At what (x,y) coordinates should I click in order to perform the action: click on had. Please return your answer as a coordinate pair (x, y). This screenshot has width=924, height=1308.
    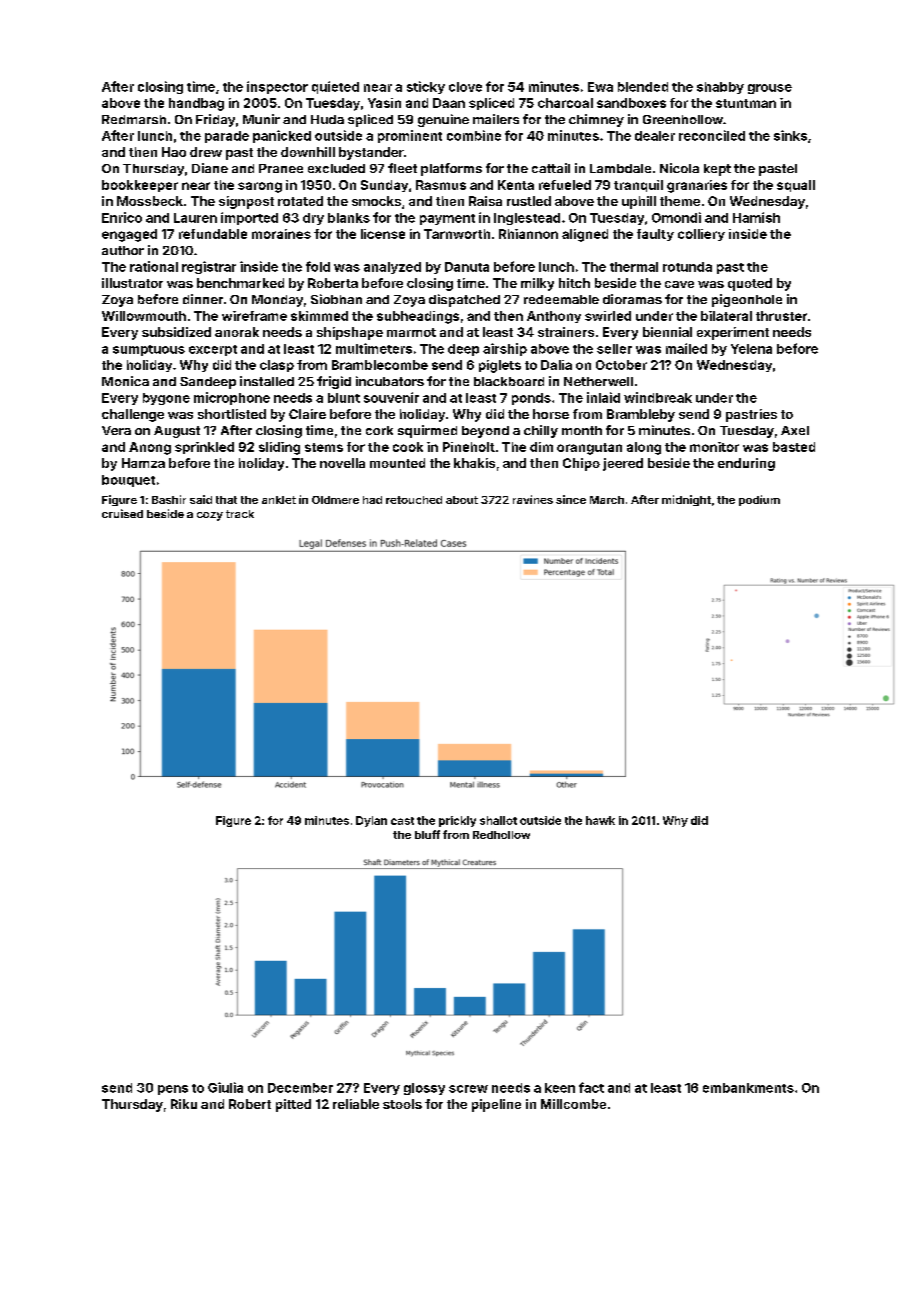
    Looking at the image, I should click on (372, 500).
